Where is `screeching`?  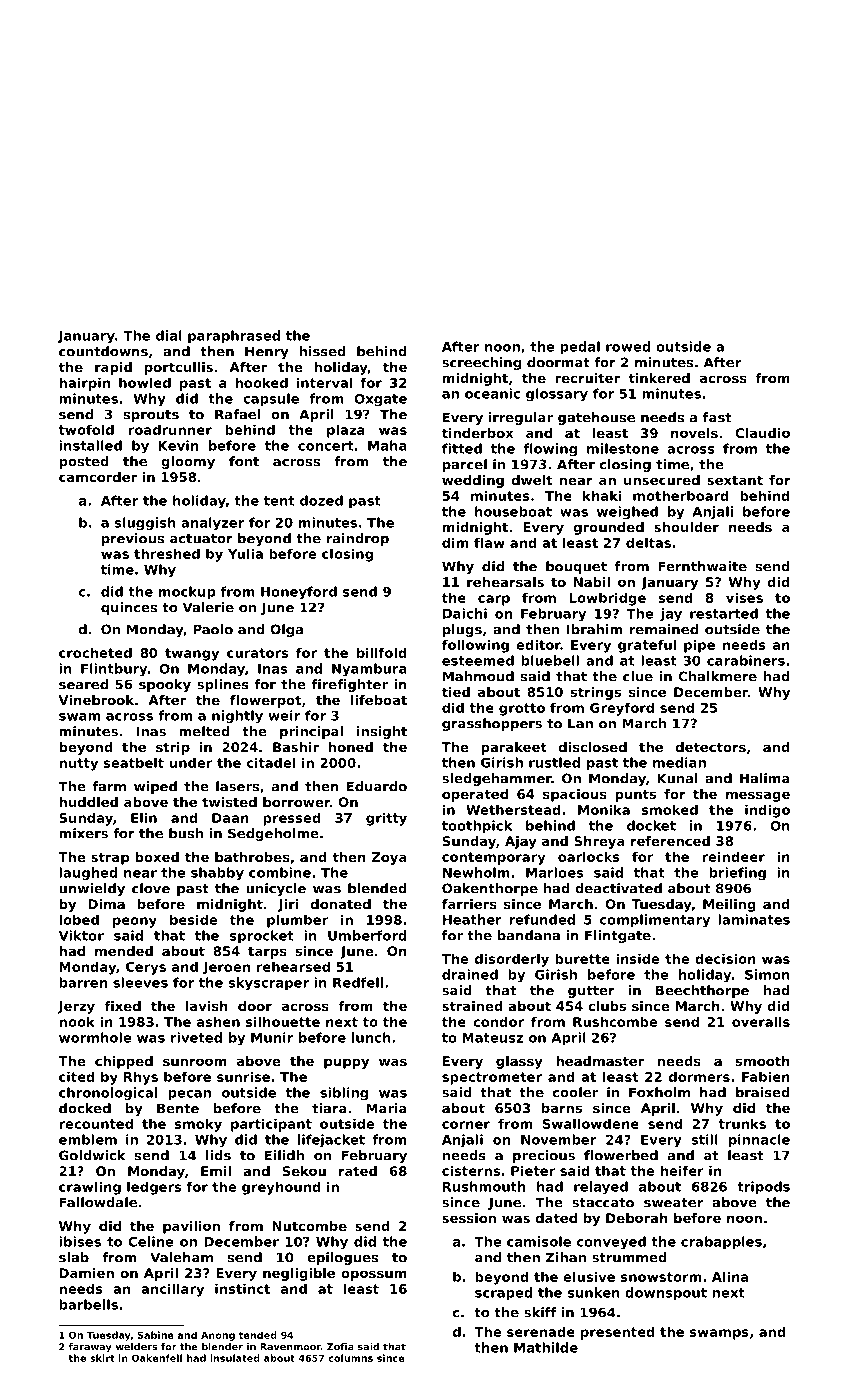 screeching is located at coordinates (481, 363).
